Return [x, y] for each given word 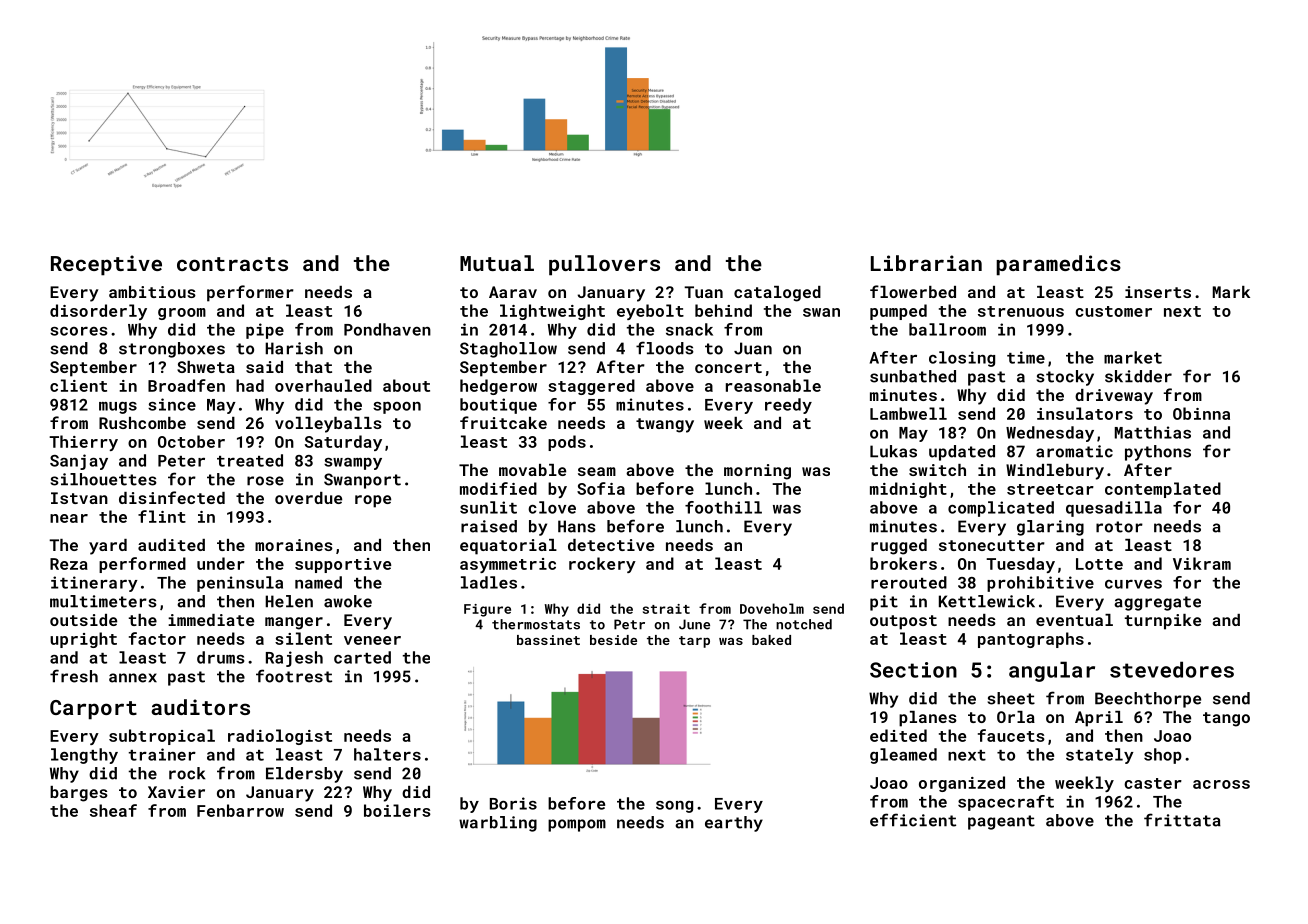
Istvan [79, 498]
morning [757, 472]
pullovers [604, 265]
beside [613, 640]
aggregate [1157, 603]
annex [133, 678]
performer [250, 293]
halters [387, 754]
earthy [734, 824]
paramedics [1058, 265]
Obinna [1201, 413]
